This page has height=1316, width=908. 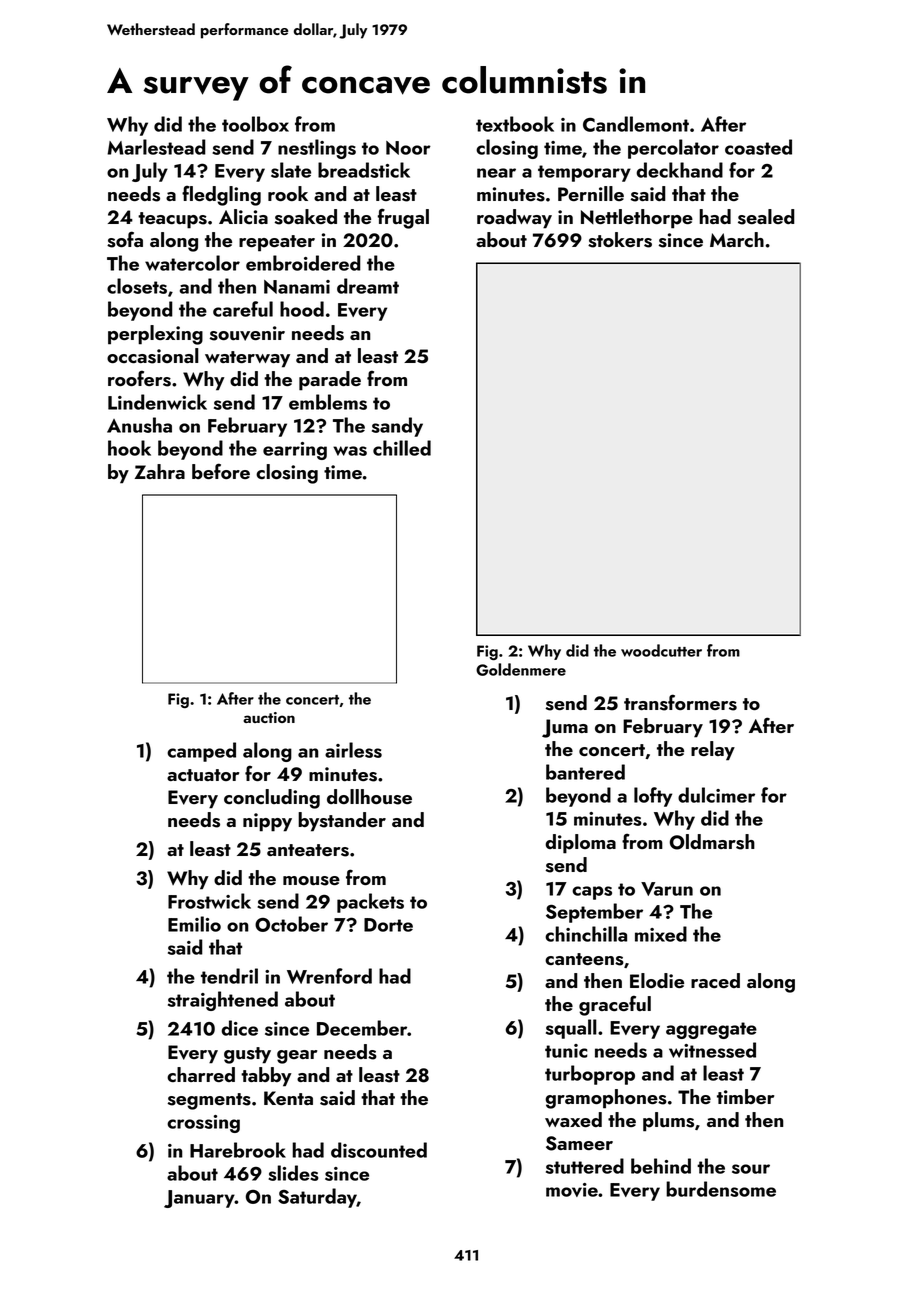 I want to click on Goldenmere, so click(x=521, y=669).
